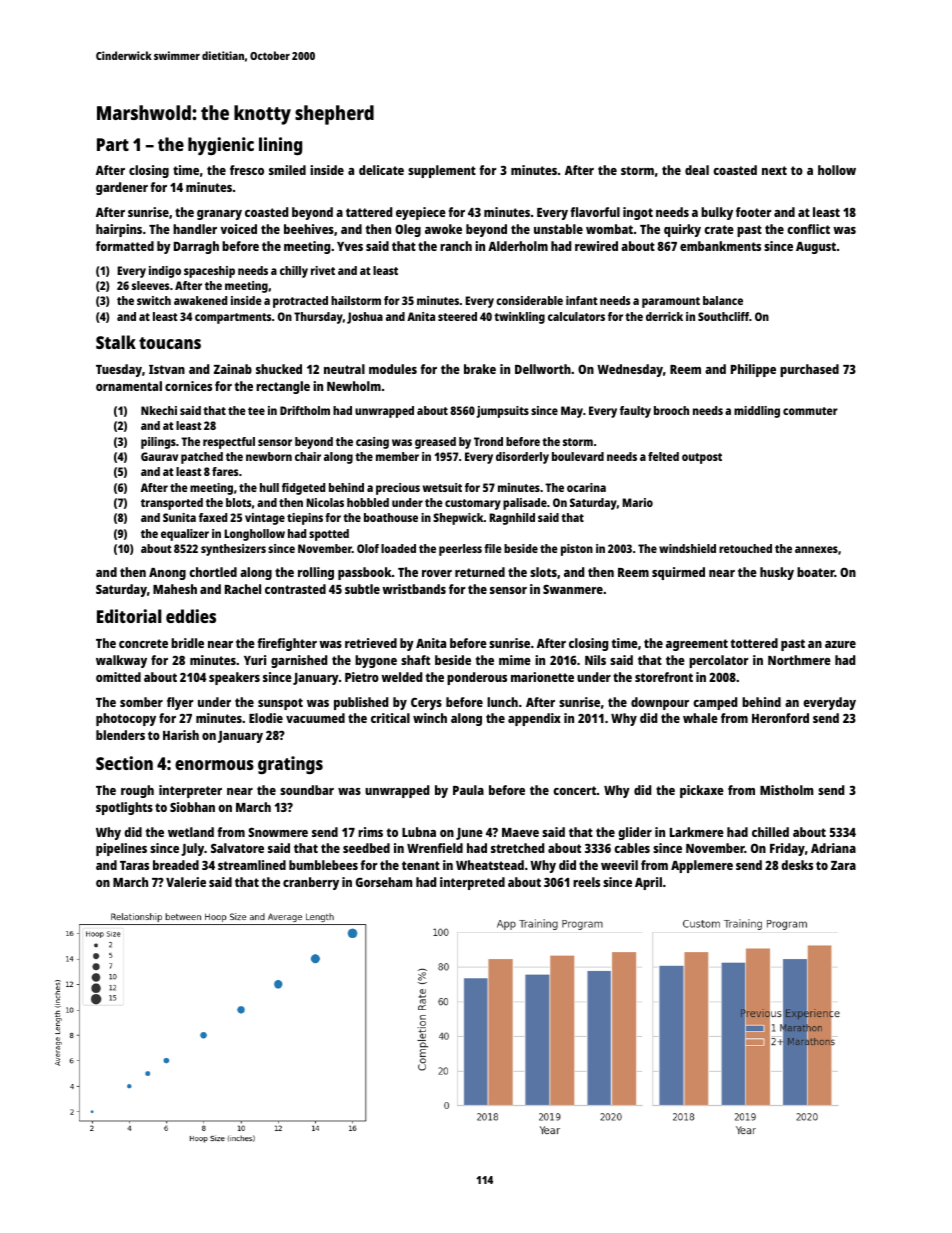  I want to click on Anong, so click(167, 574).
